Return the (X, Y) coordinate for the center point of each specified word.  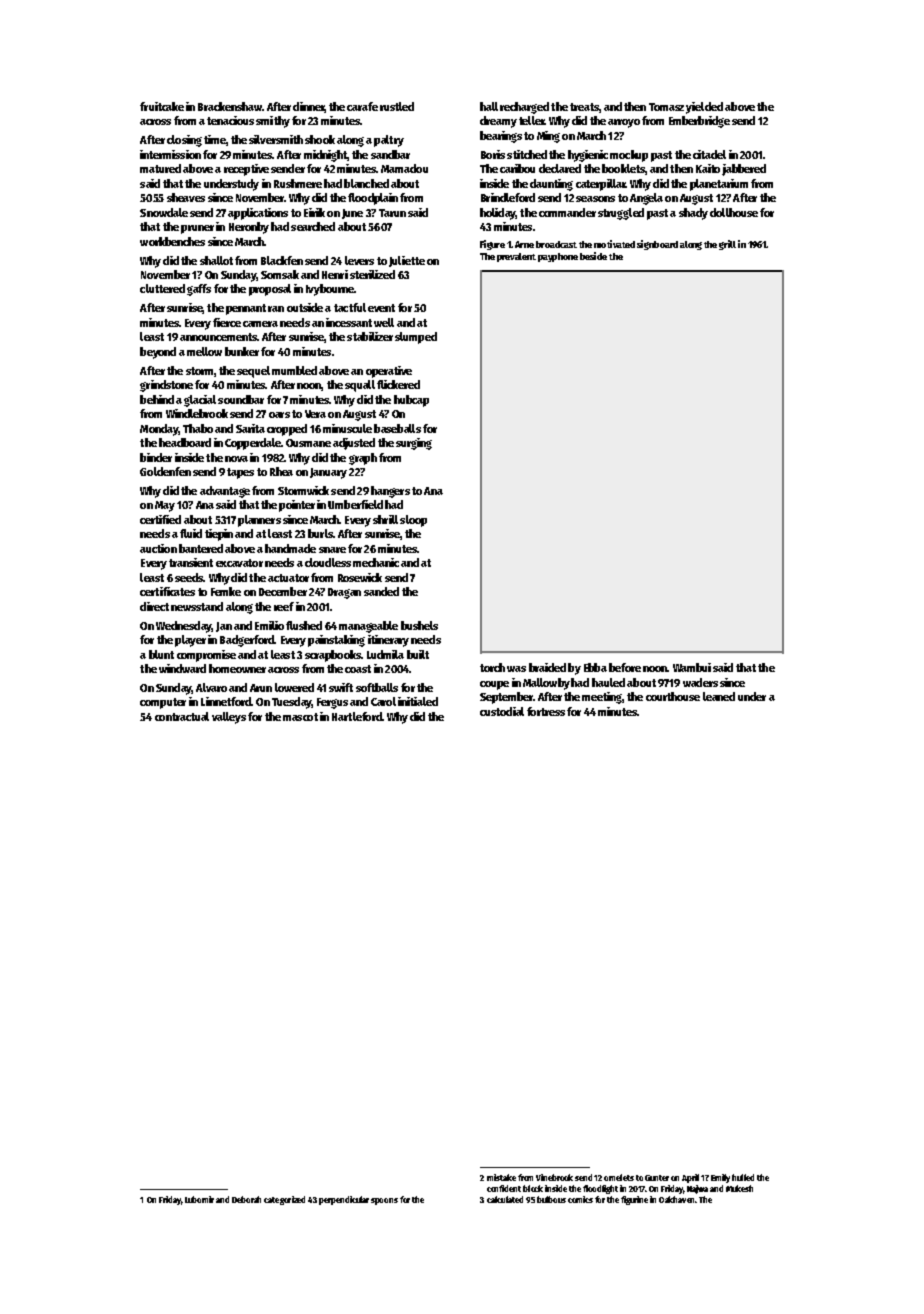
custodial (502, 711)
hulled (743, 1177)
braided (547, 667)
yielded (704, 108)
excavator (239, 563)
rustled (397, 106)
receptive (246, 170)
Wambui (692, 667)
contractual (182, 716)
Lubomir (199, 1199)
